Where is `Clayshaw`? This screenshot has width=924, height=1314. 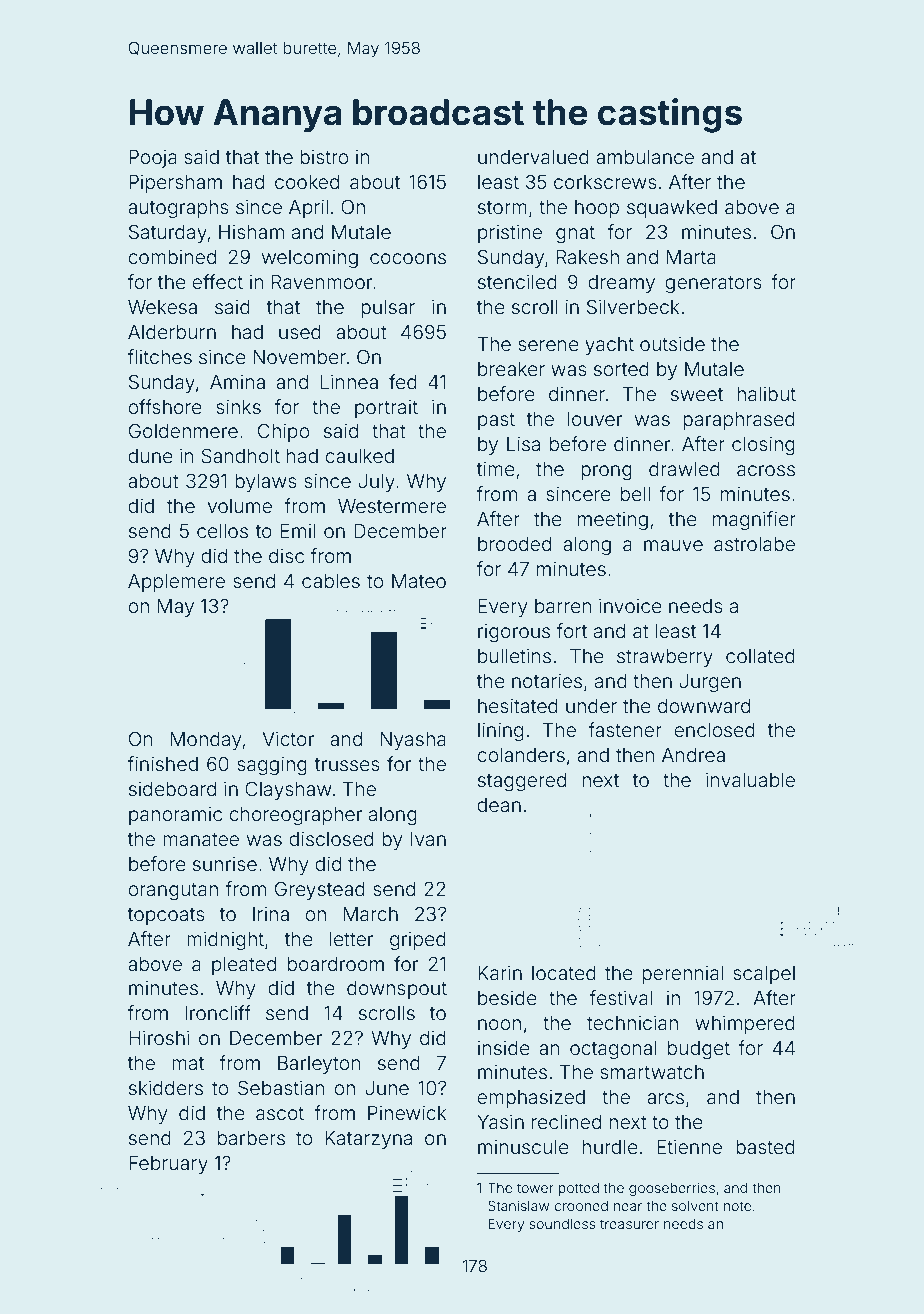 Clayshaw is located at coordinates (288, 790).
